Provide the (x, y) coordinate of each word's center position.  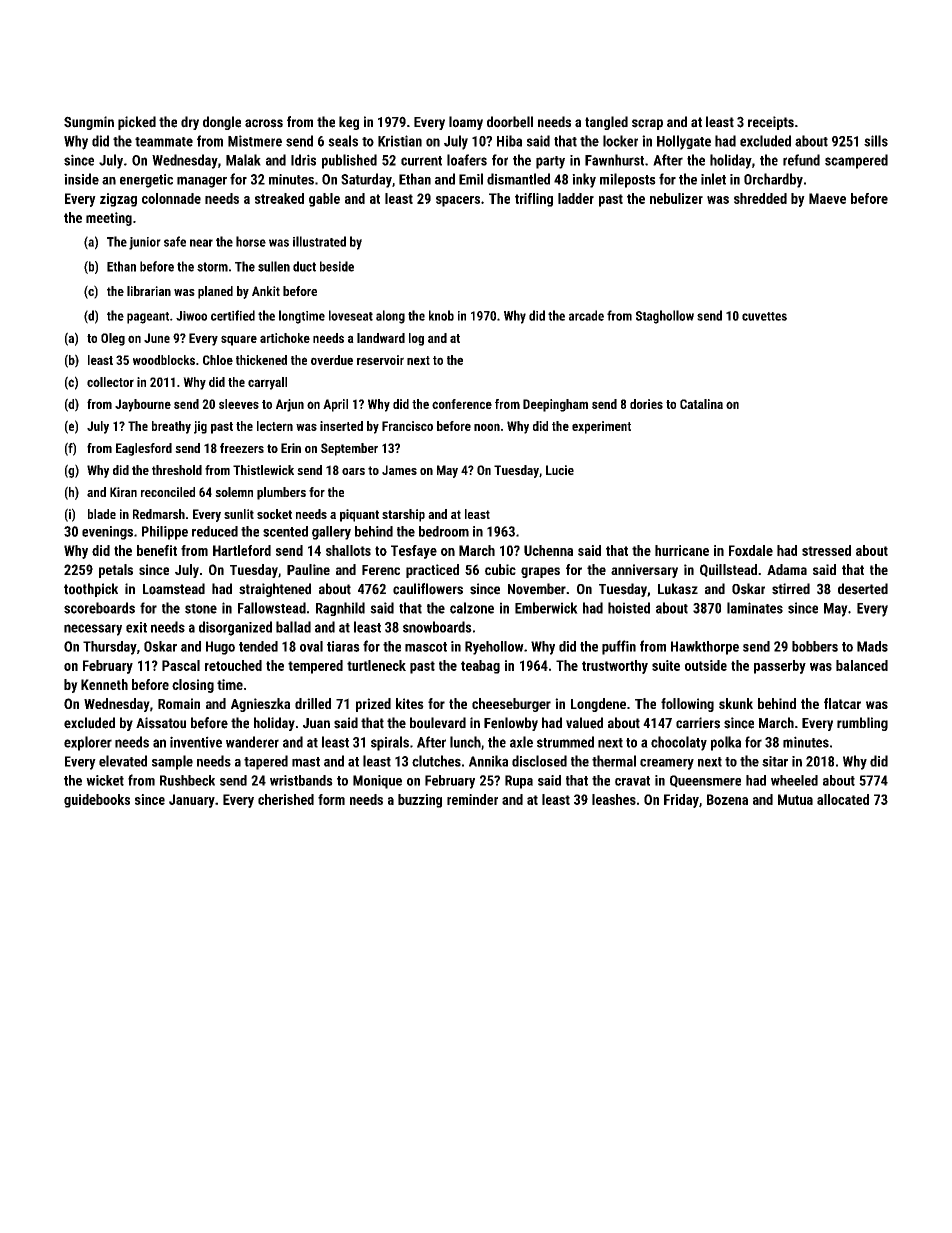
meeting (109, 219)
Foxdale (751, 550)
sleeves (239, 404)
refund (801, 160)
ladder (576, 198)
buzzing (420, 801)
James (399, 470)
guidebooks (97, 801)
